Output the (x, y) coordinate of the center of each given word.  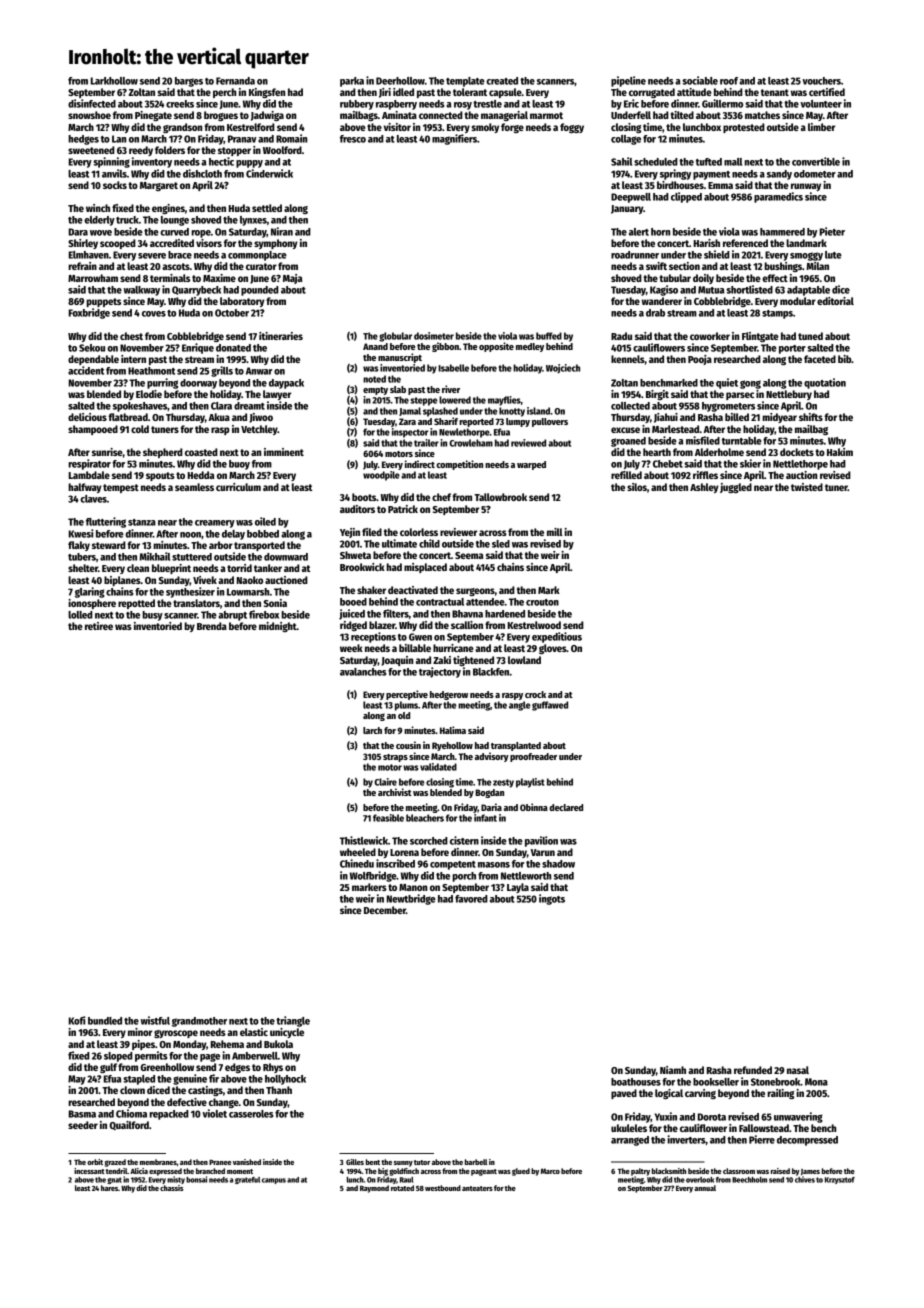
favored (471, 899)
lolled (80, 615)
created (502, 81)
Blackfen (491, 672)
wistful (155, 1020)
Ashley (704, 488)
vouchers (821, 81)
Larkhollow (114, 81)
